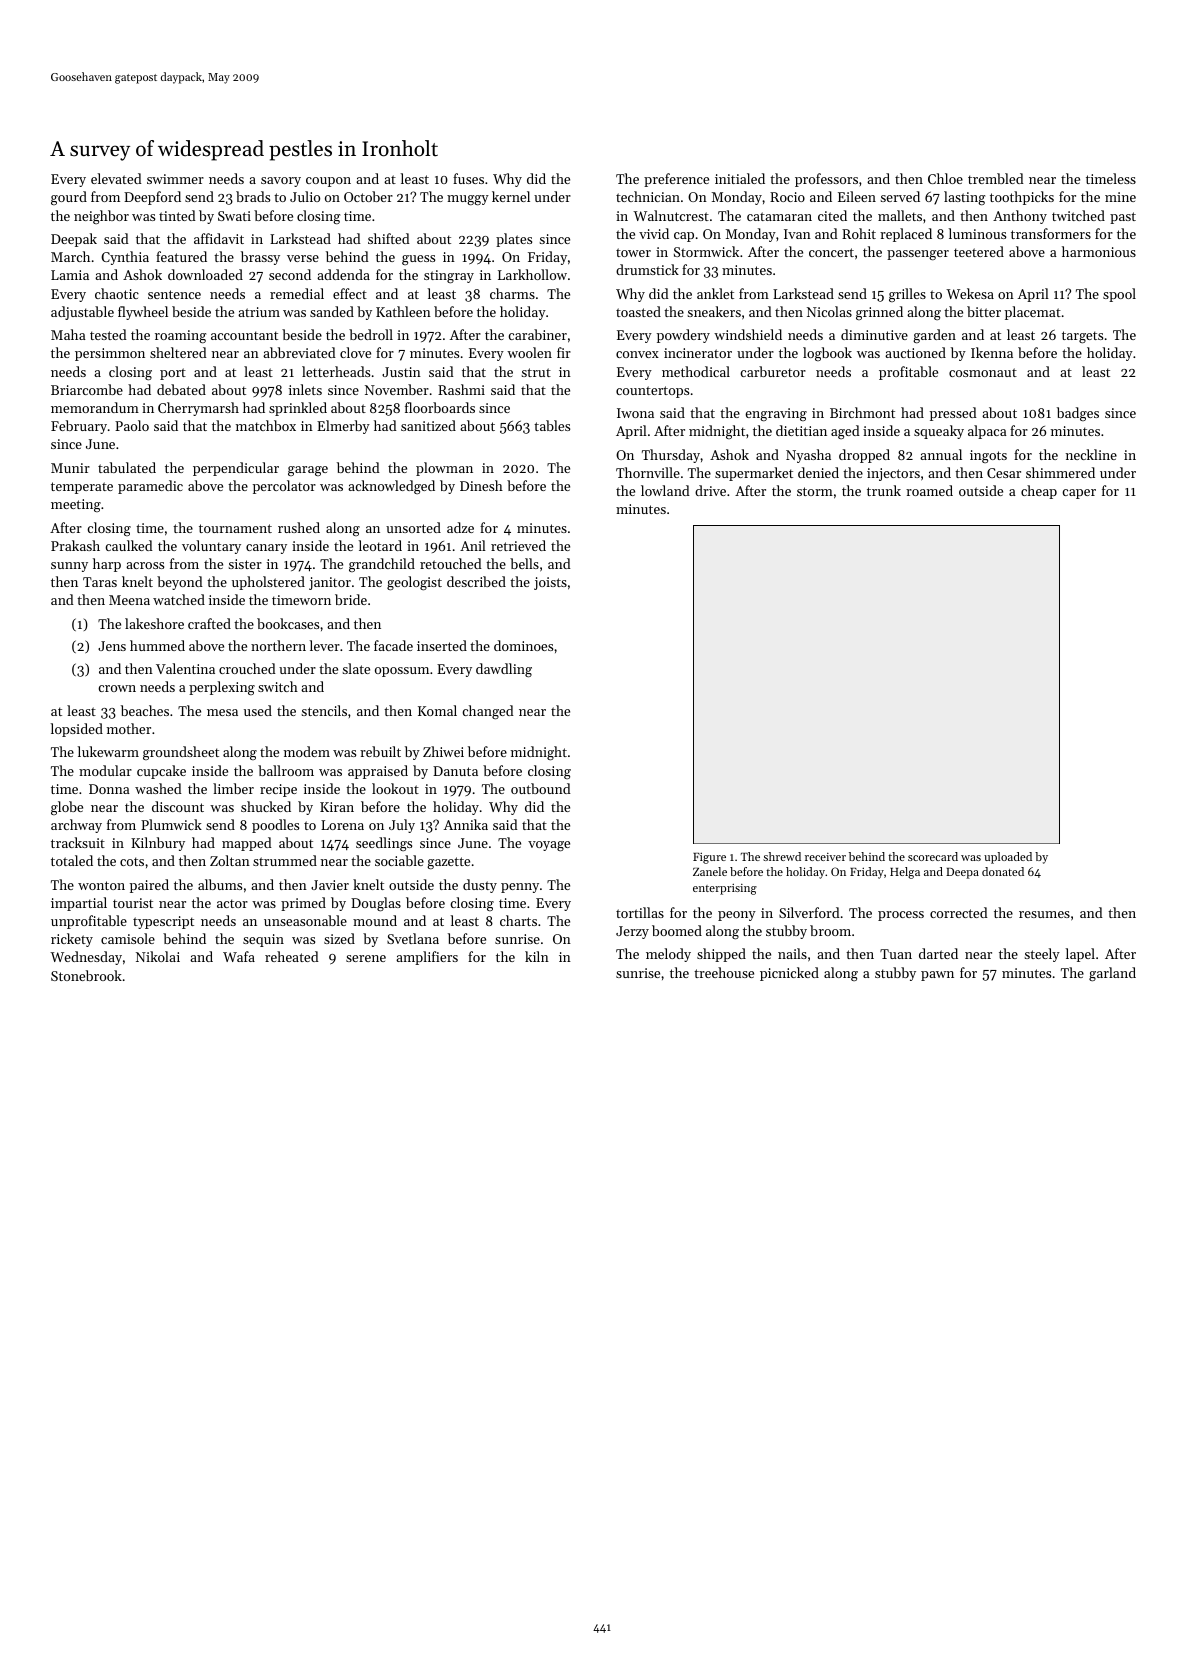 This screenshot has height=1678, width=1187. Describe the element at coordinates (996, 178) in the screenshot. I see `trembled` at that location.
